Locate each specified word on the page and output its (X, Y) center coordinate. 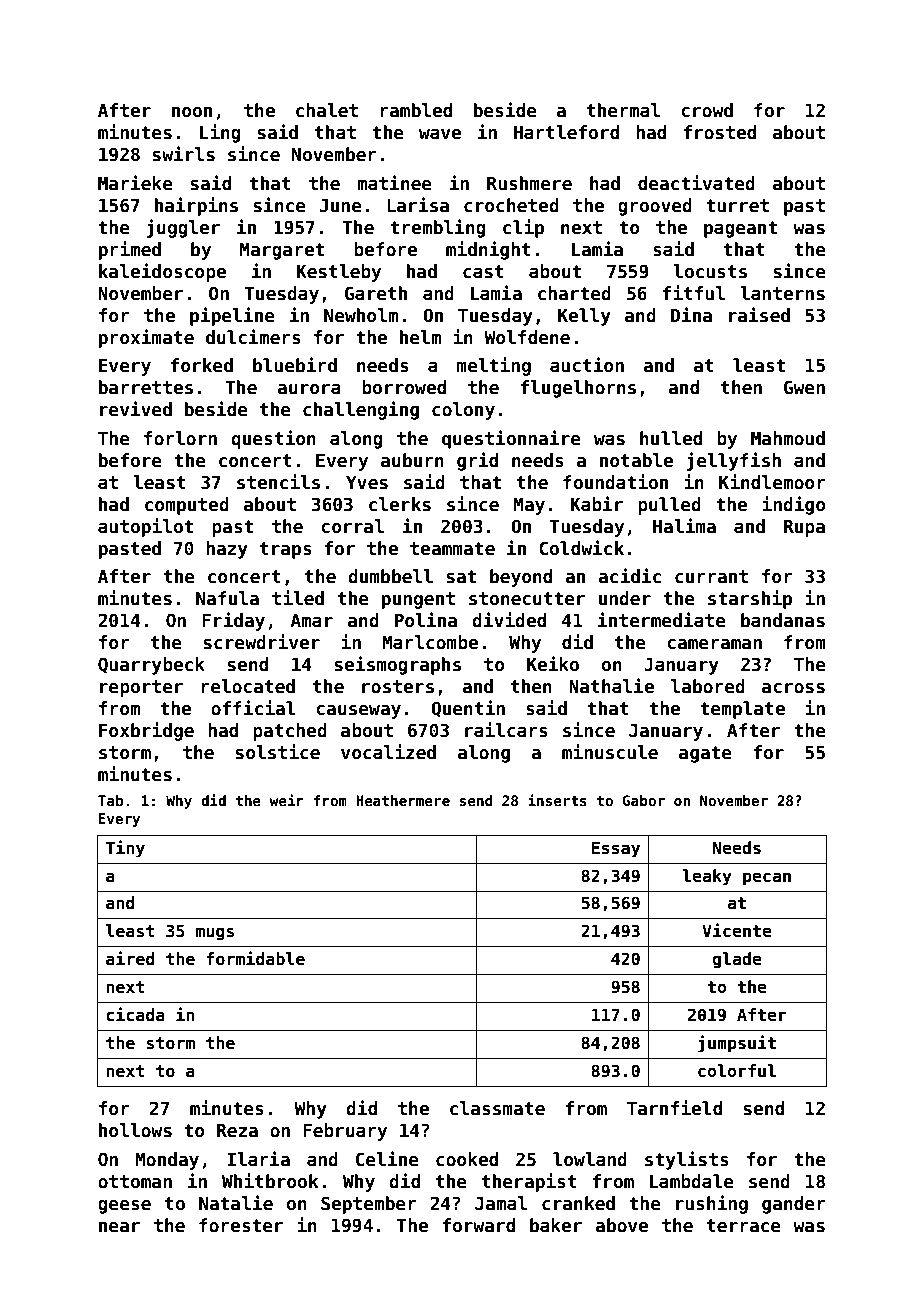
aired (130, 958)
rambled (416, 110)
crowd (707, 110)
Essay (616, 850)
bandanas (783, 620)
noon (192, 112)
